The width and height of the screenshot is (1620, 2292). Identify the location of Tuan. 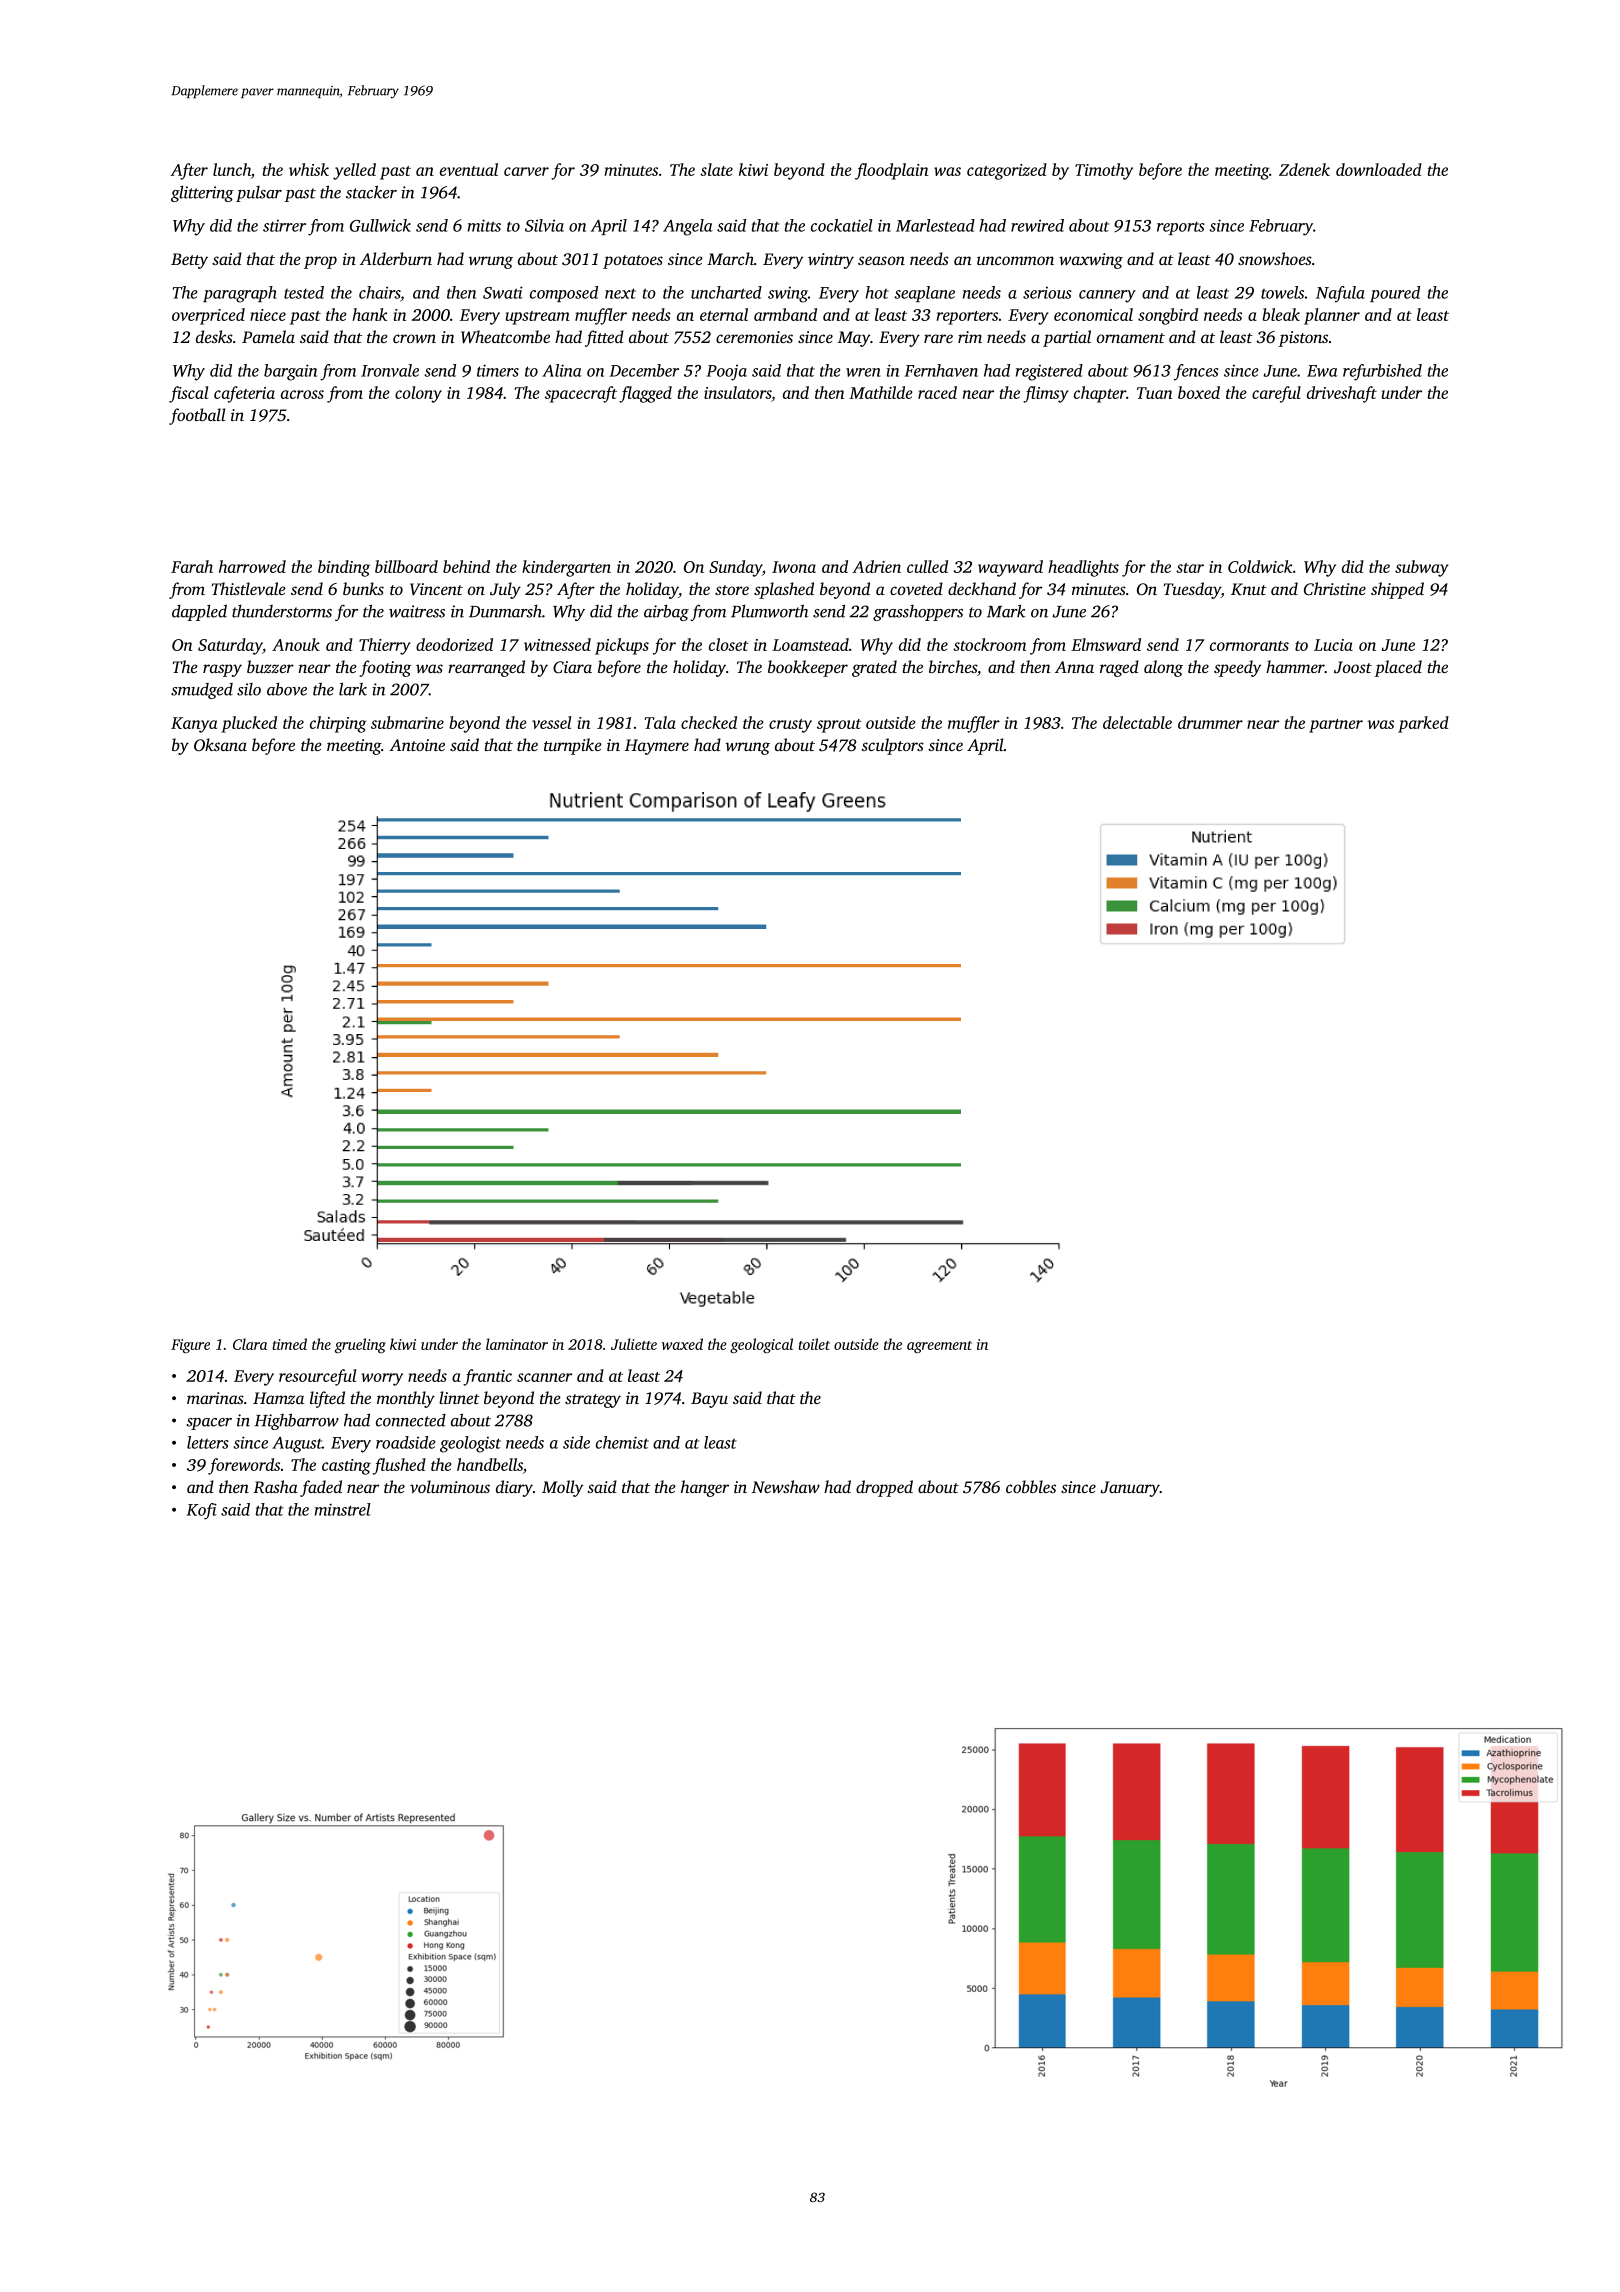
(1154, 393).
